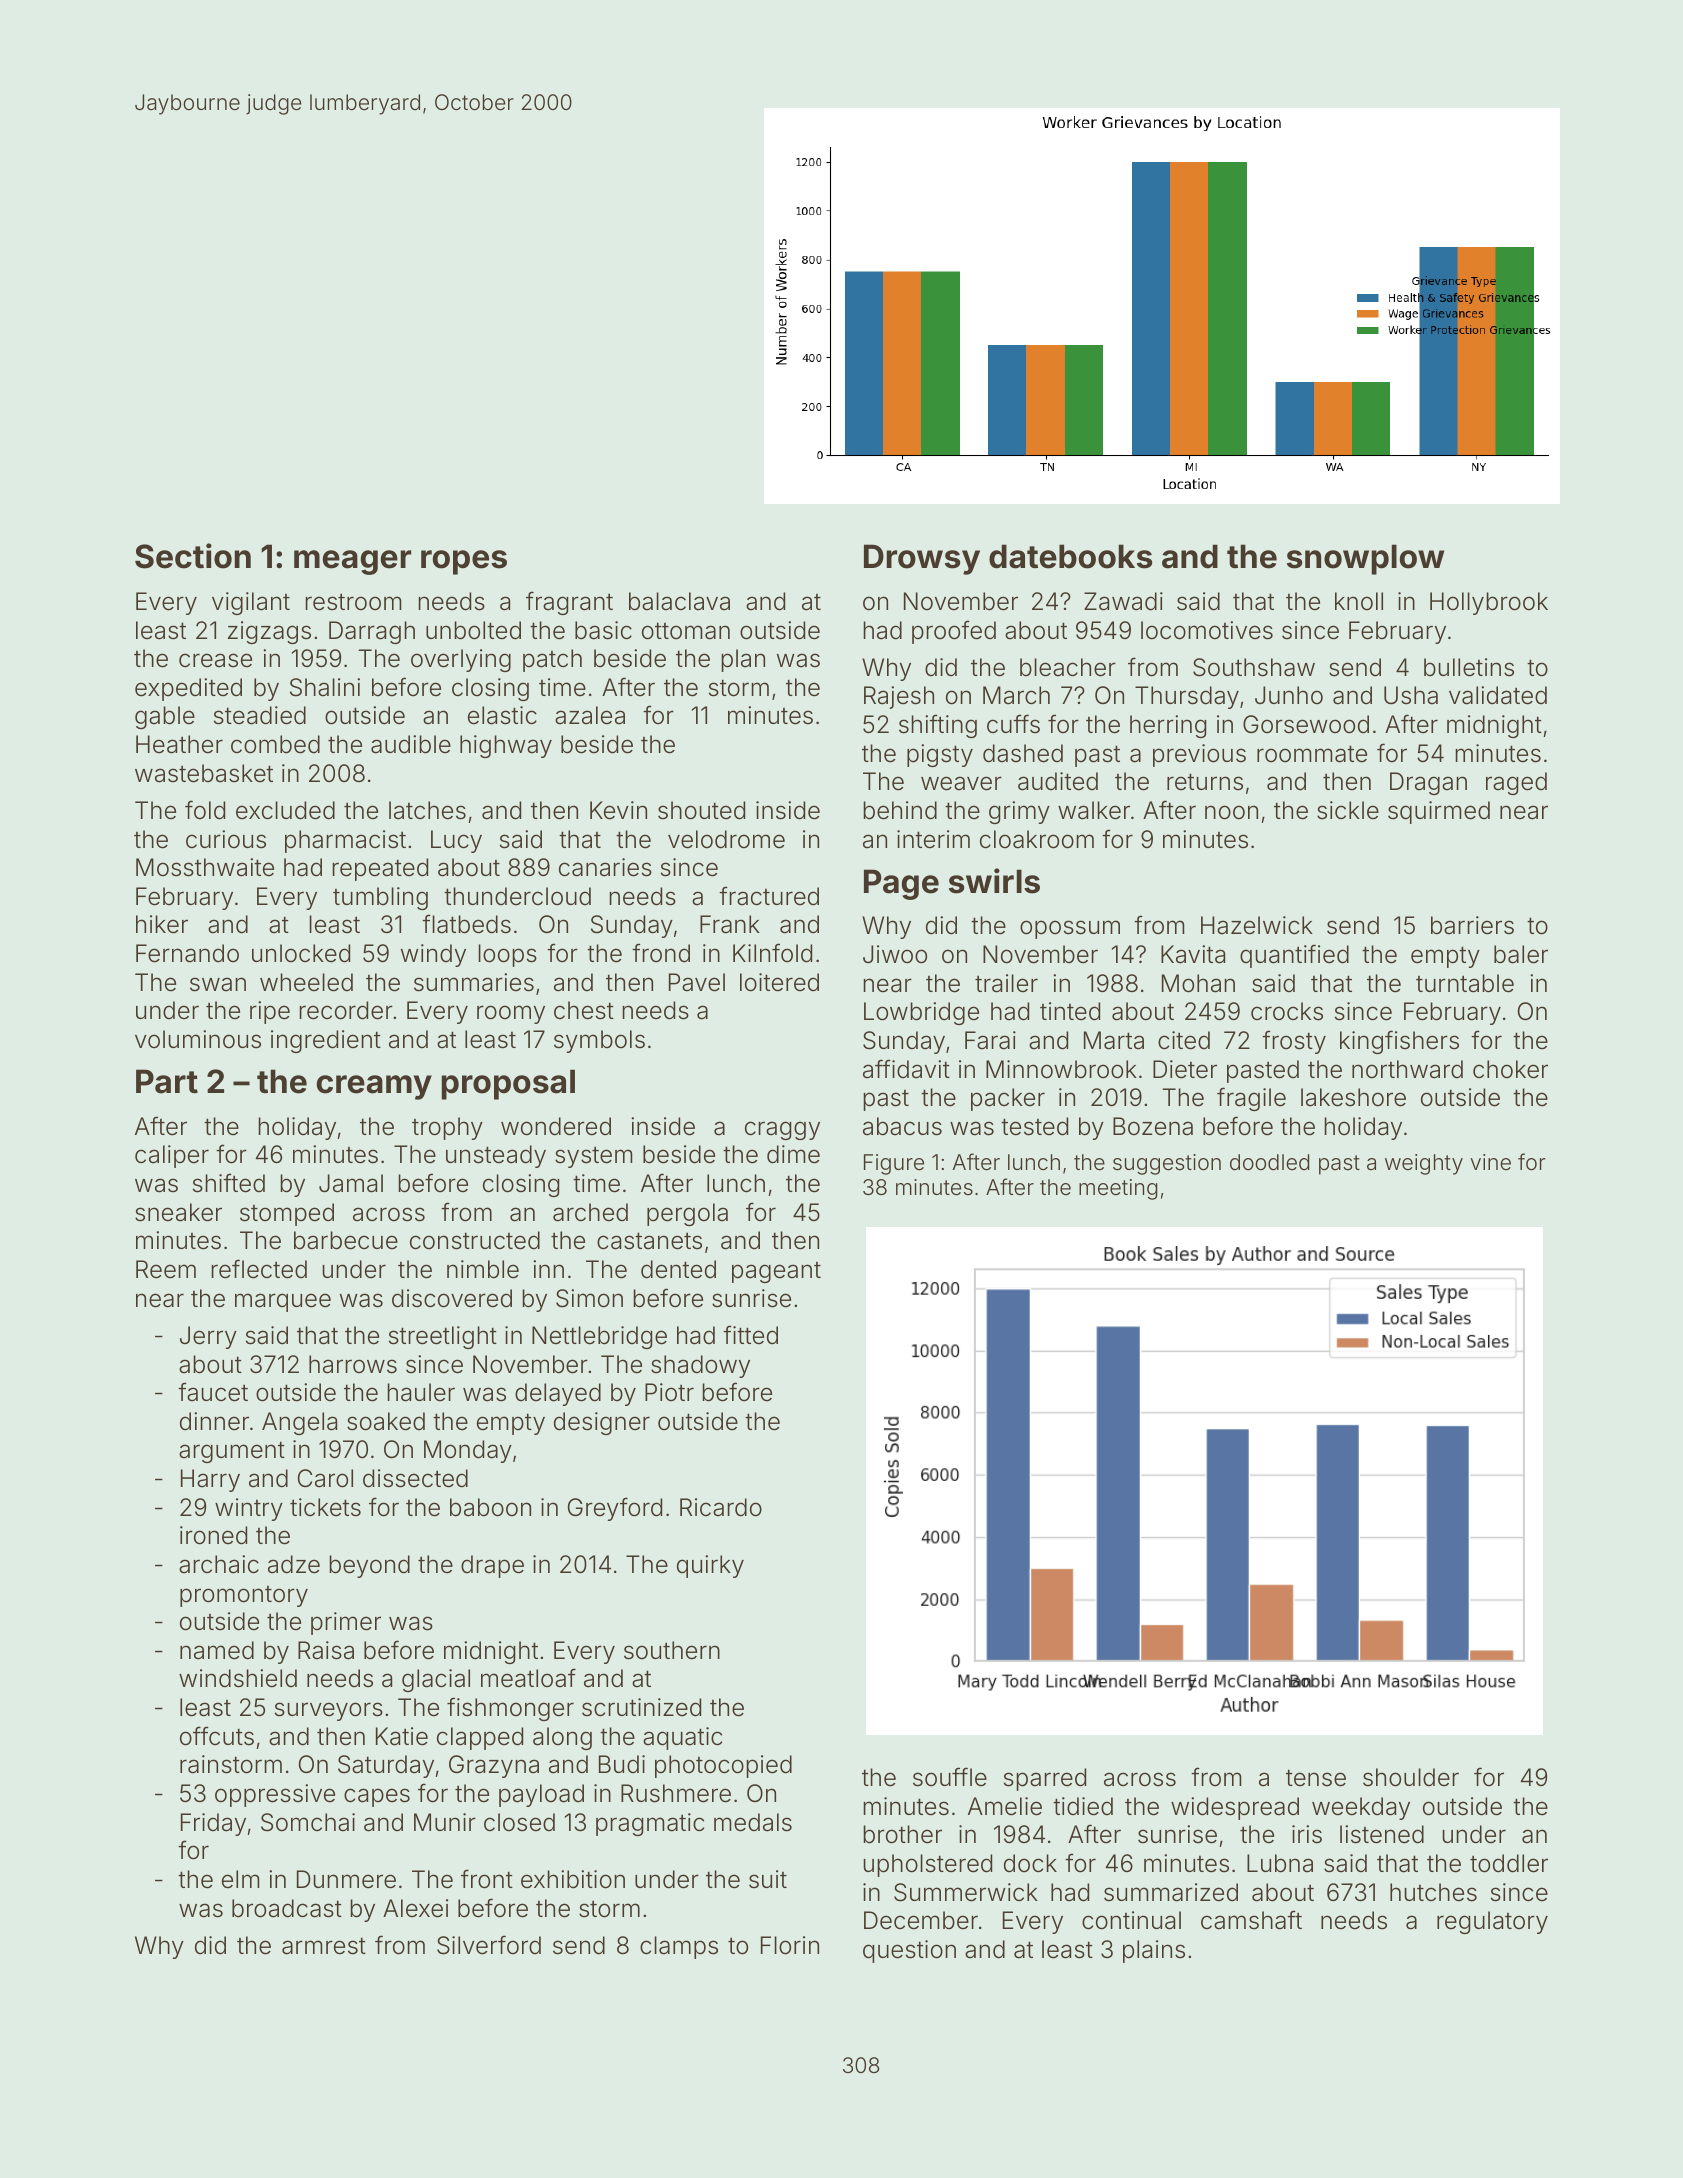  What do you see at coordinates (922, 559) in the document?
I see `Drowsy` at bounding box center [922, 559].
